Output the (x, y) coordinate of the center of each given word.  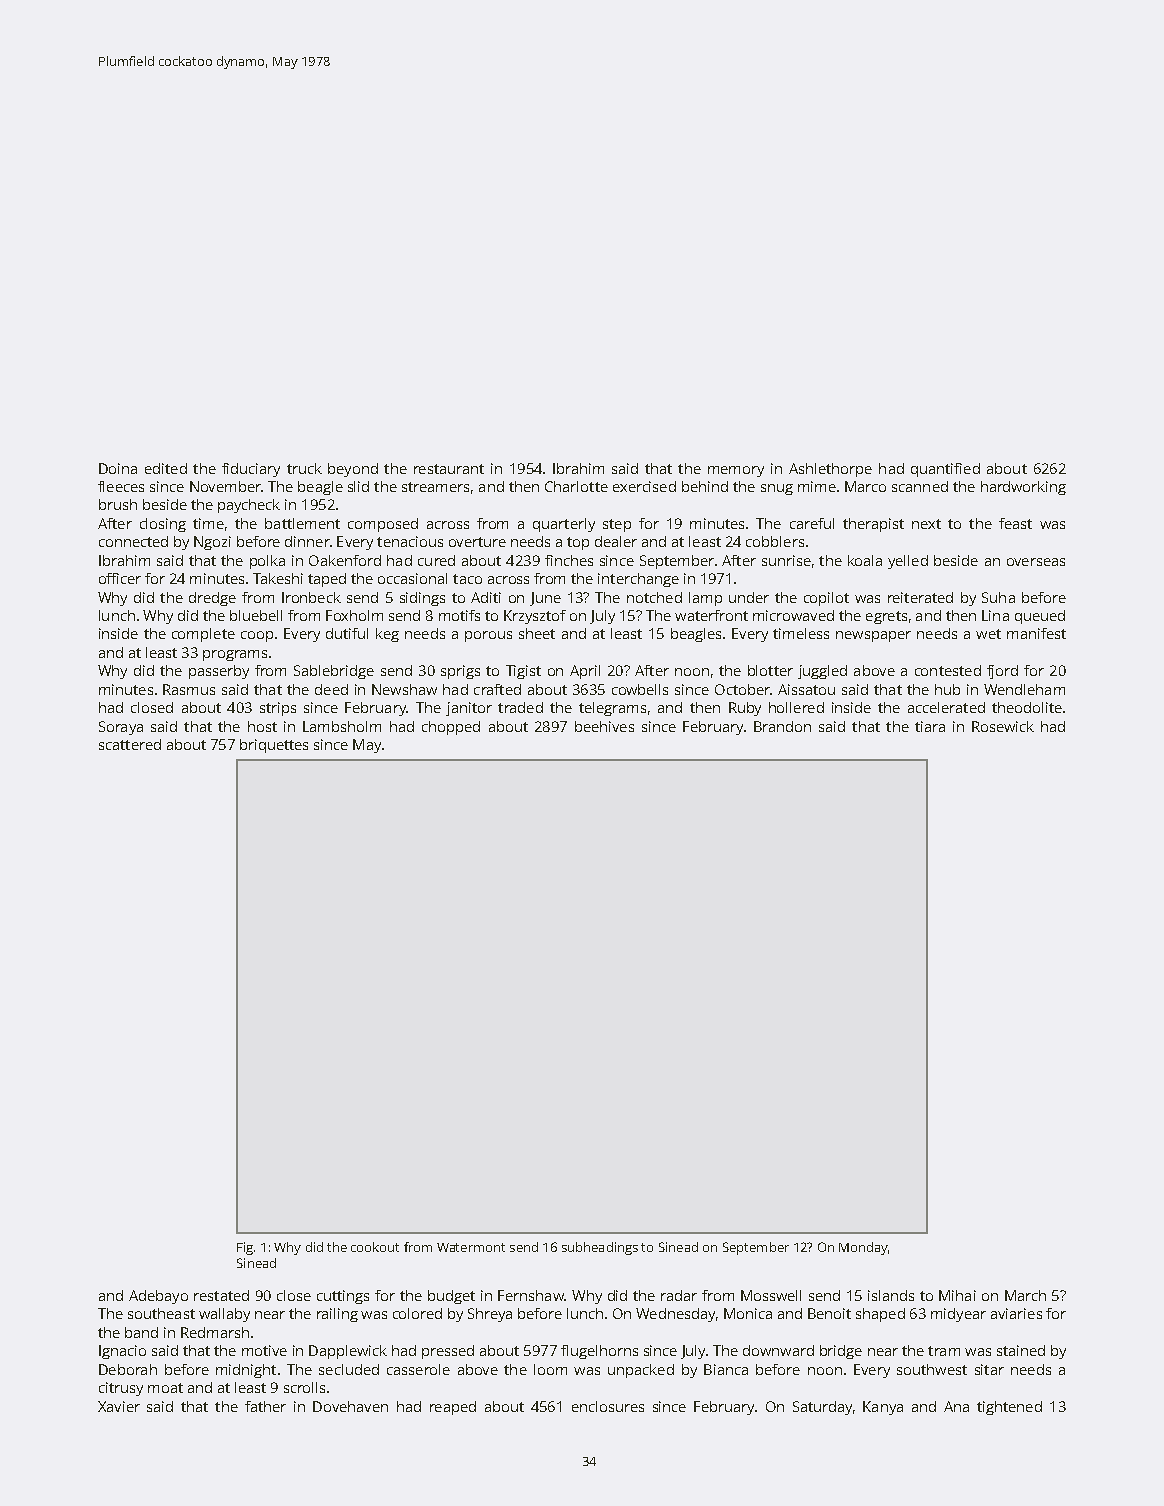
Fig (245, 1248)
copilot (826, 599)
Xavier (119, 1406)
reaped (453, 1408)
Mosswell (771, 1295)
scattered (130, 744)
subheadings (600, 1248)
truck (304, 468)
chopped (451, 728)
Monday (863, 1248)
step (617, 525)
